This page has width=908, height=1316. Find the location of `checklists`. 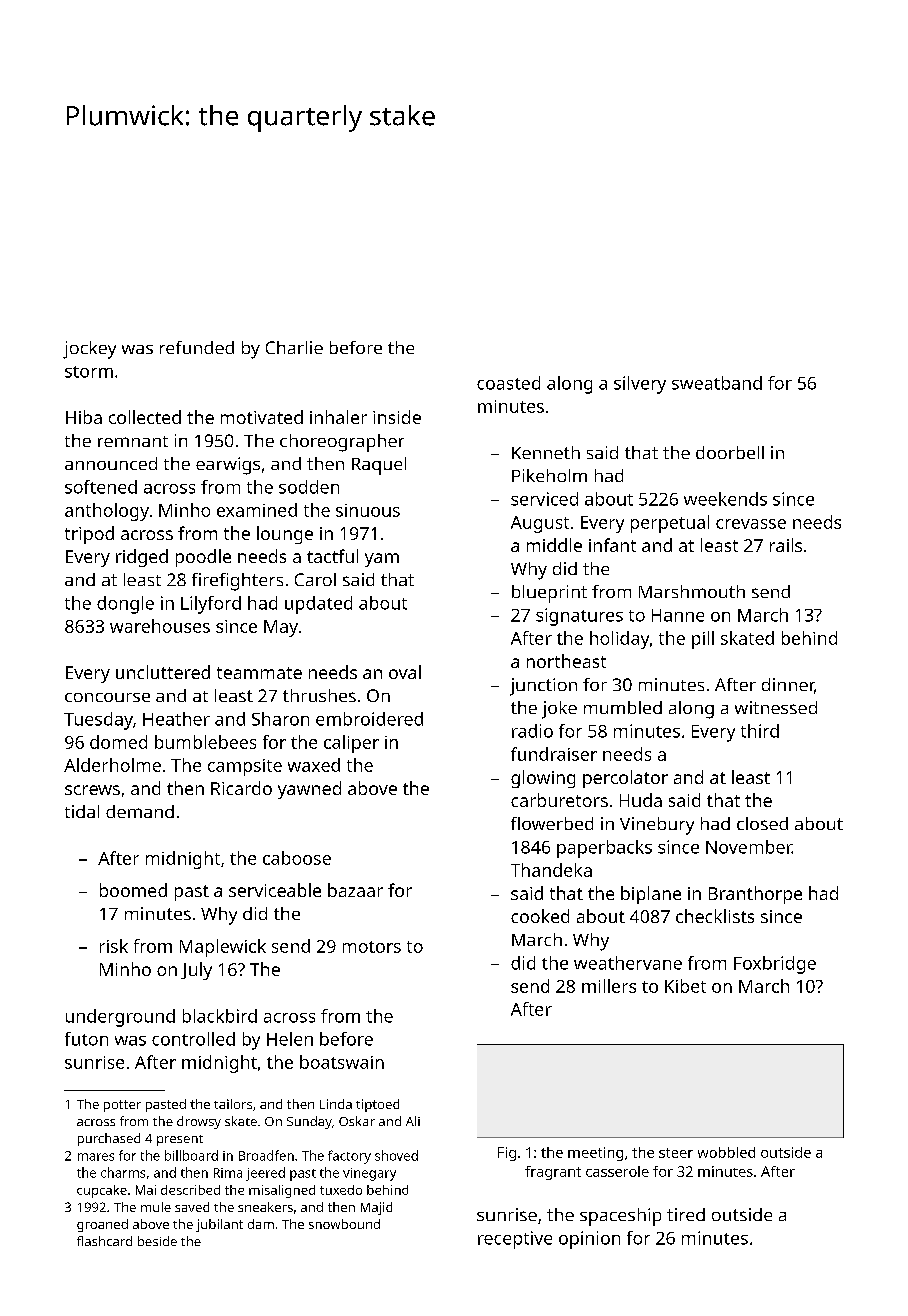

checklists is located at coordinates (715, 916).
